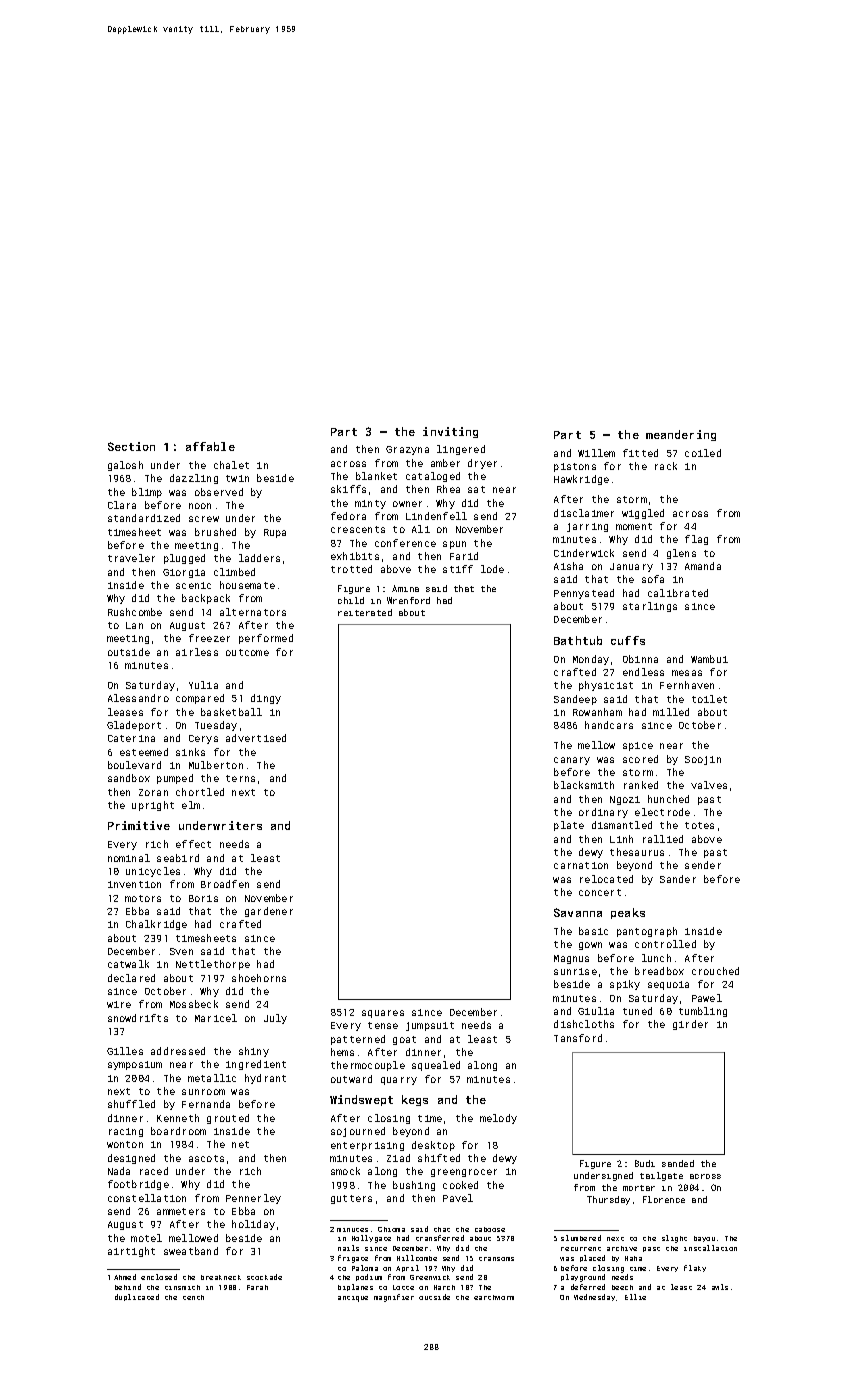  Describe the element at coordinates (131, 446) in the document. I see `Section` at that location.
